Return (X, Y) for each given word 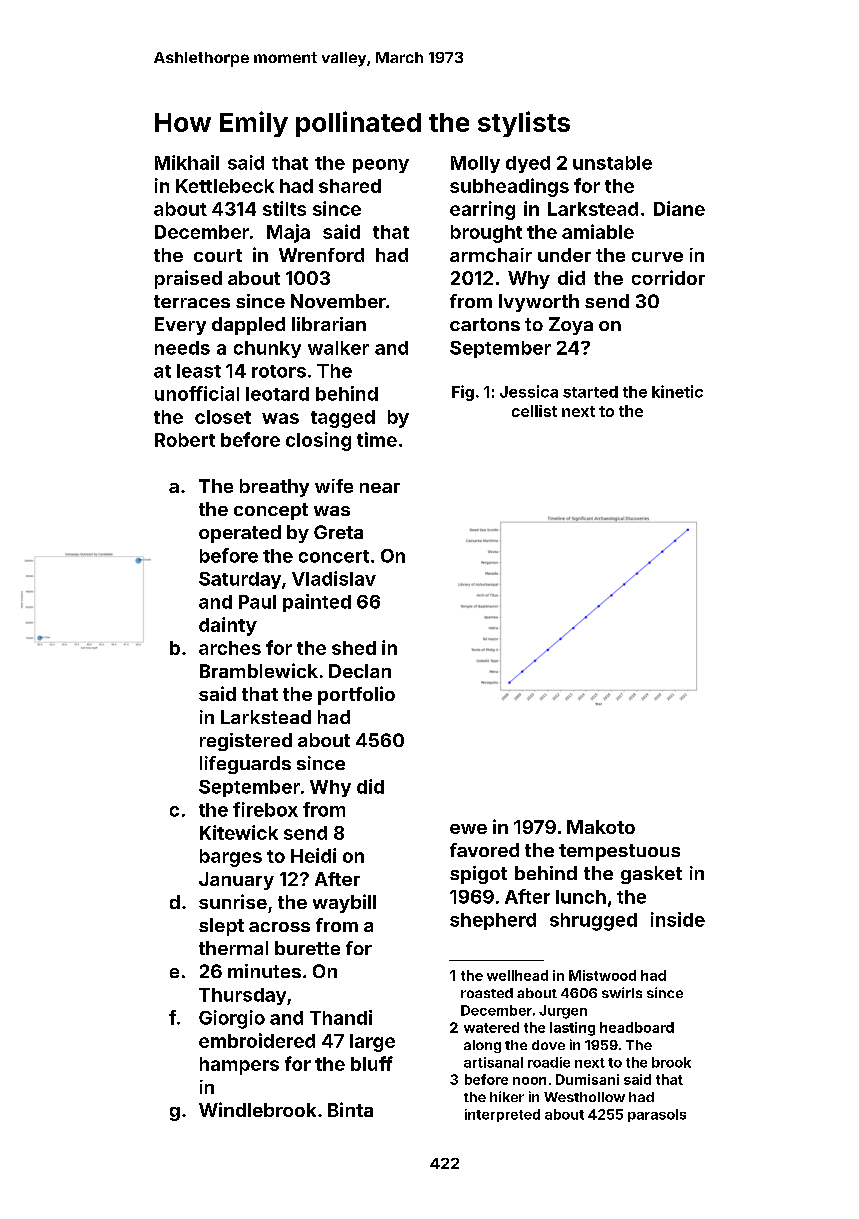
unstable (612, 163)
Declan (360, 671)
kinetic (677, 391)
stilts (284, 208)
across (279, 927)
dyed (528, 164)
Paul (257, 602)
